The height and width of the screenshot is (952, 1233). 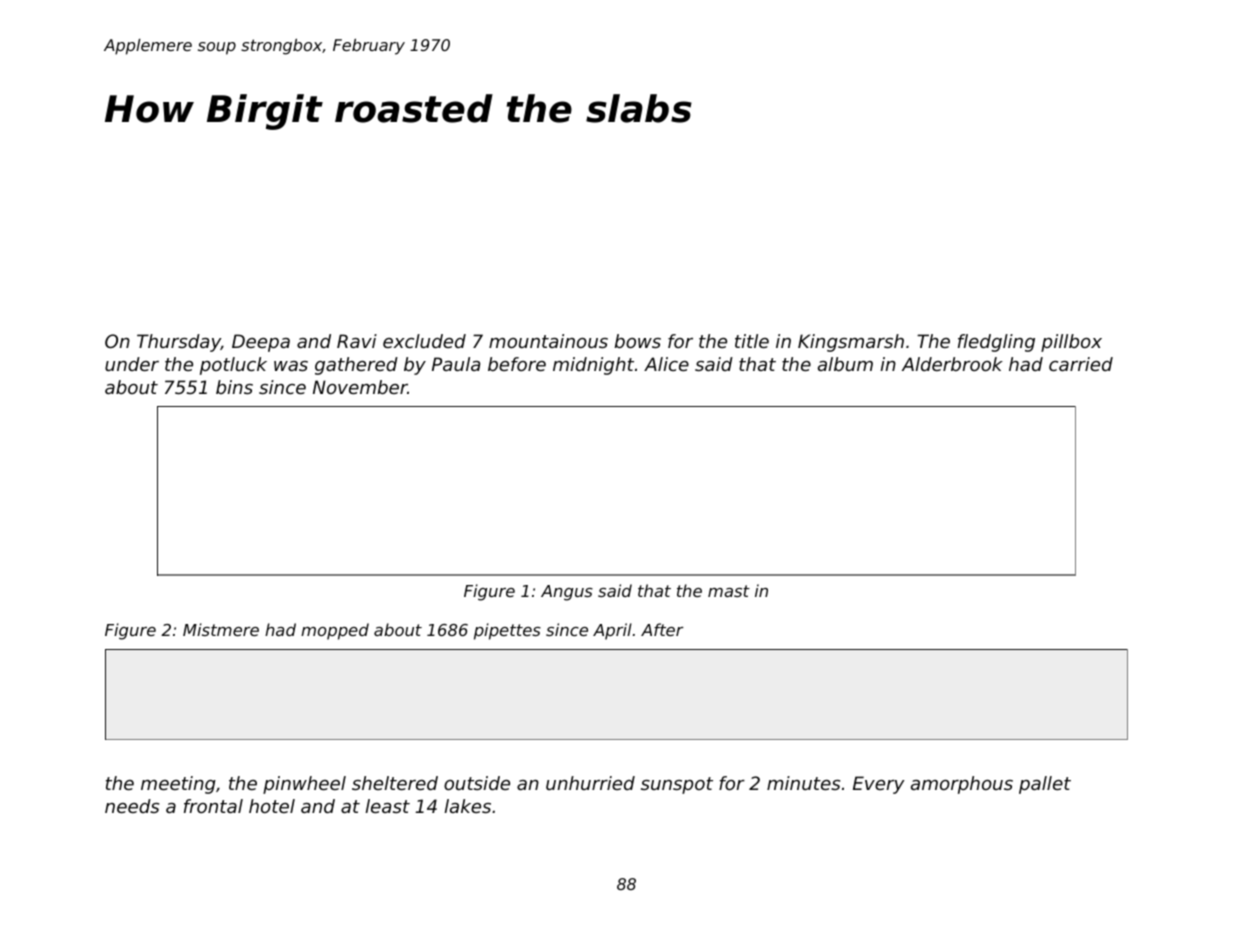 What do you see at coordinates (272, 806) in the screenshot?
I see `hotel` at bounding box center [272, 806].
